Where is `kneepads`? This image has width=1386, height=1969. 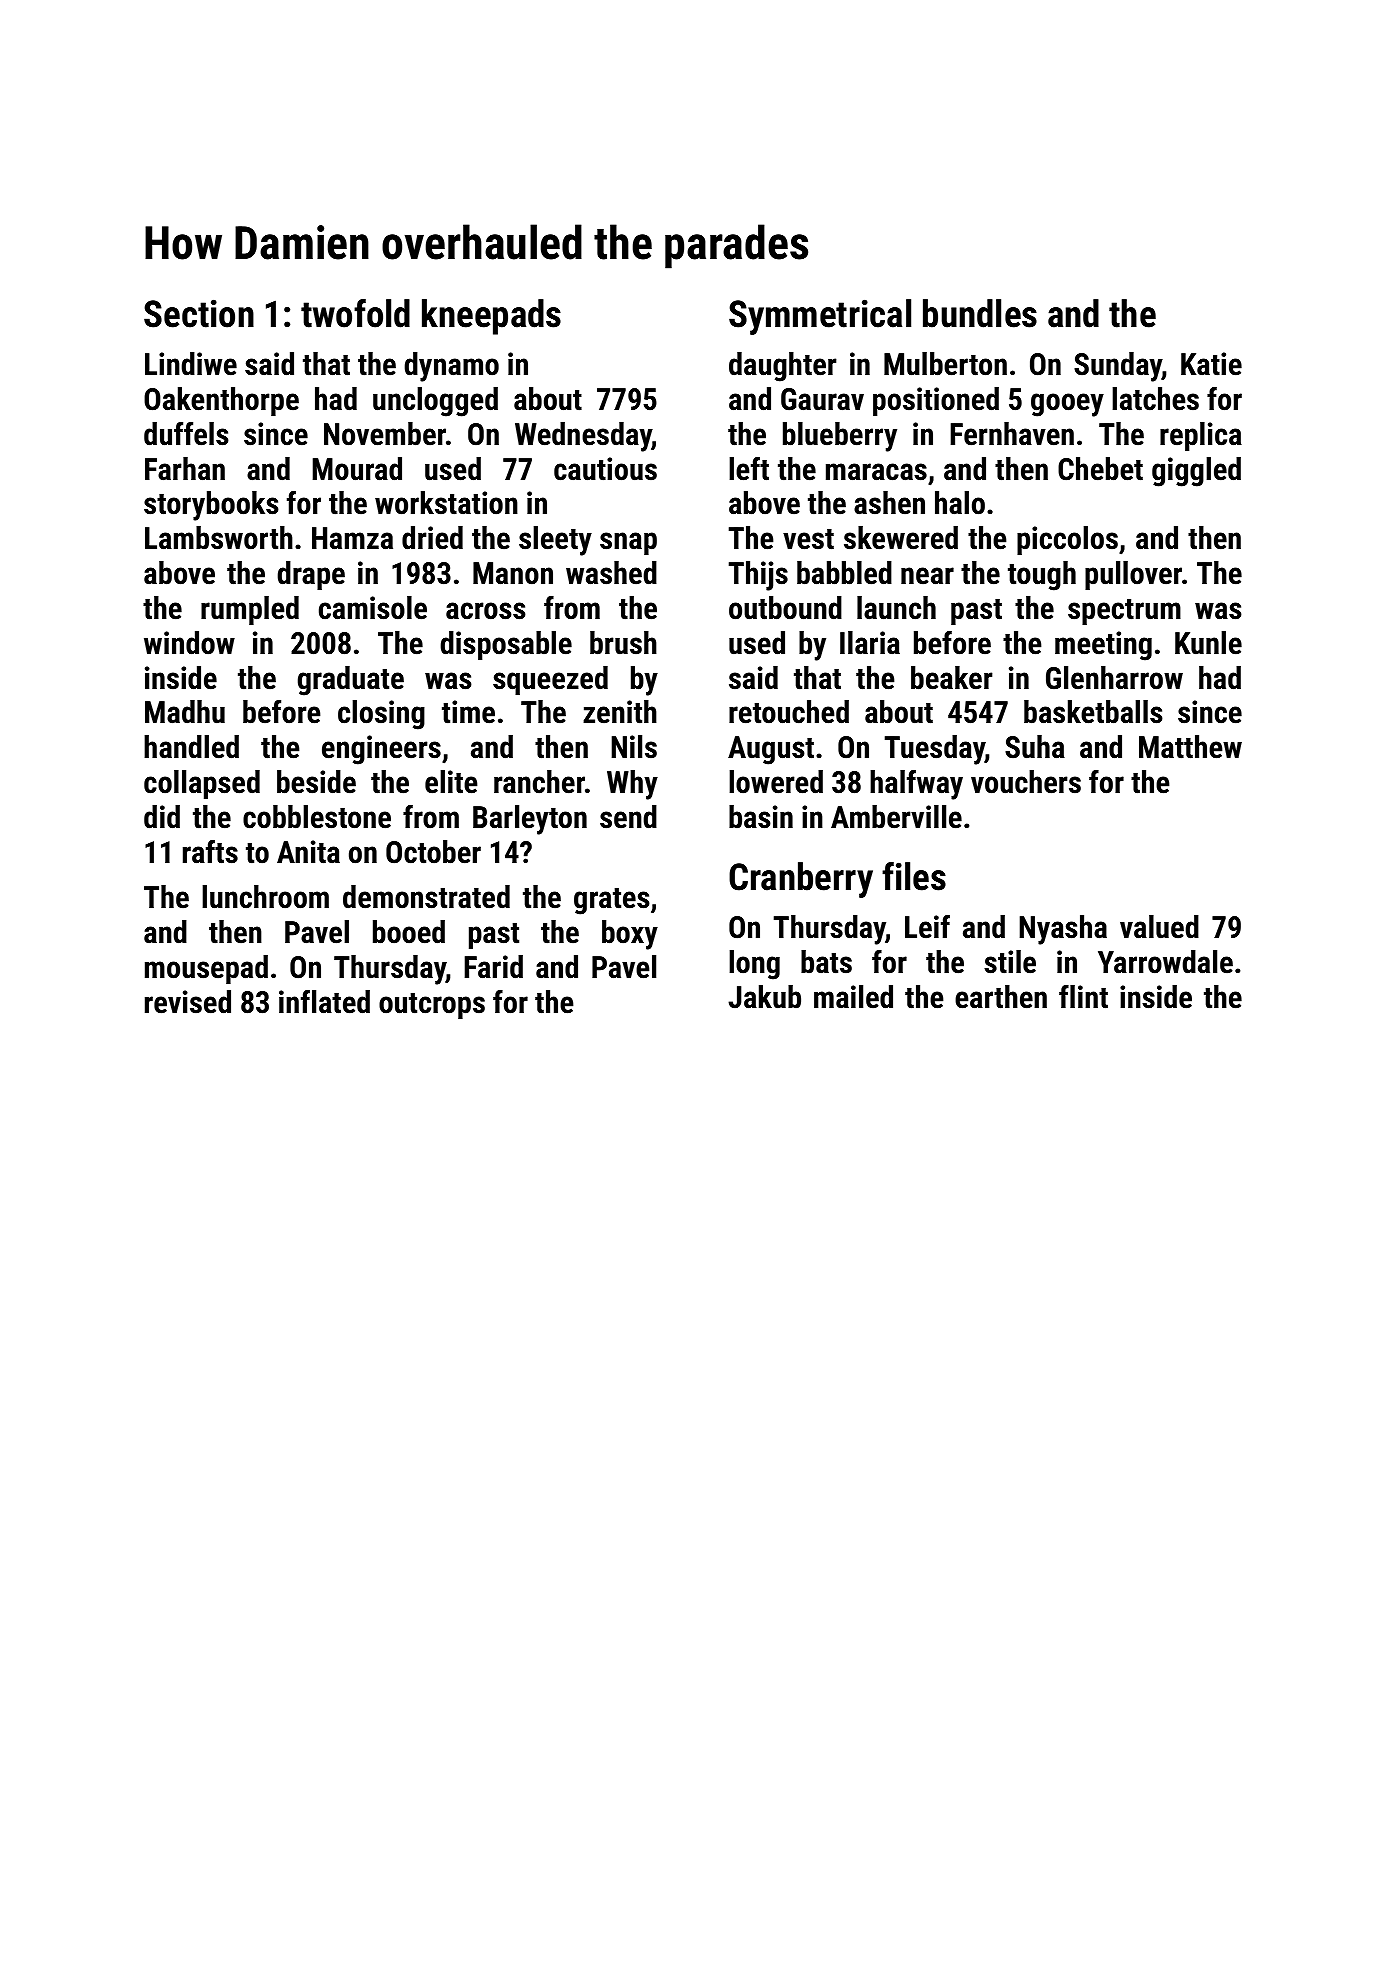
kneepads is located at coordinates (491, 317).
